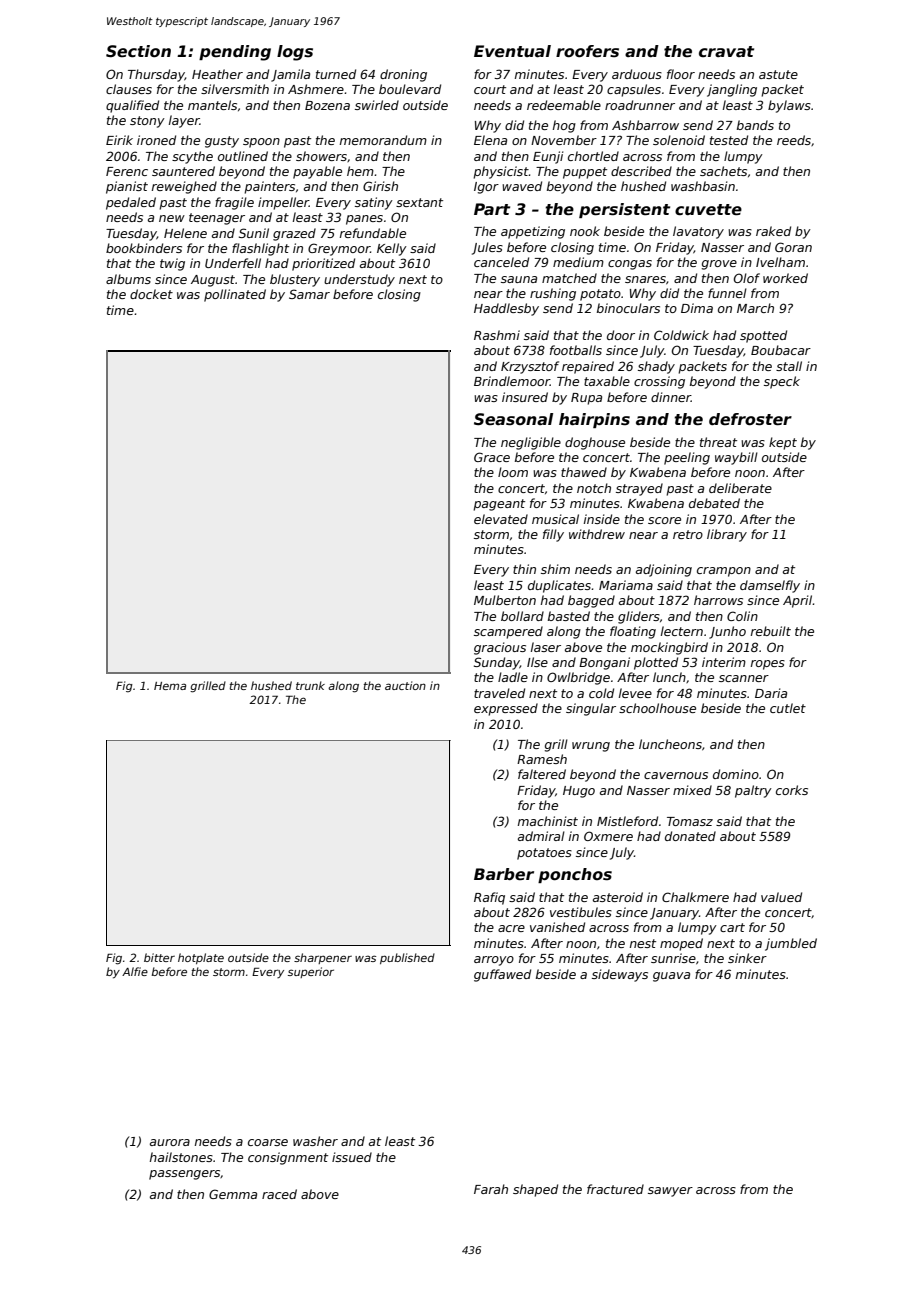  Describe the element at coordinates (755, 308) in the screenshot. I see `March` at that location.
